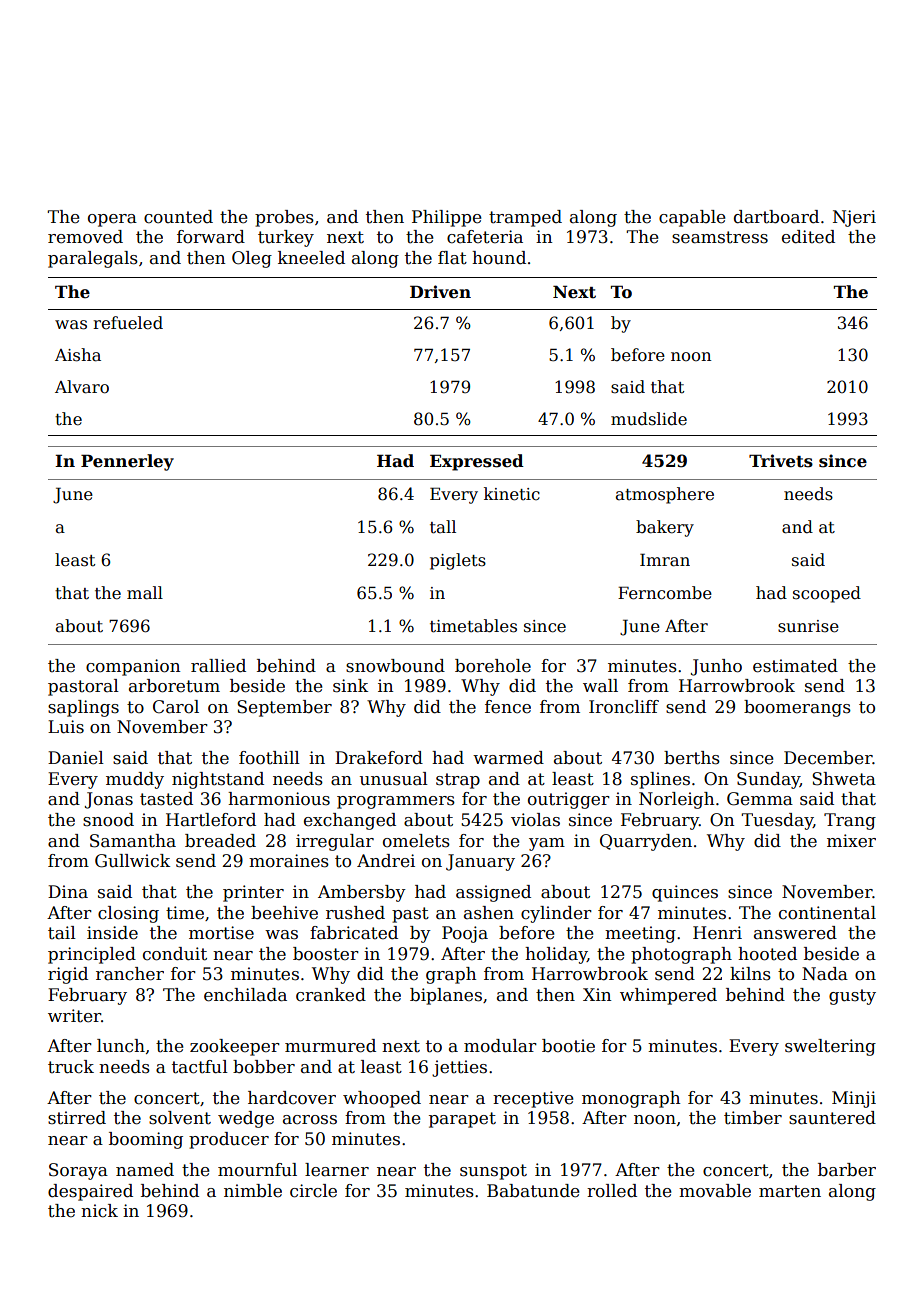  I want to click on strap, so click(458, 781).
